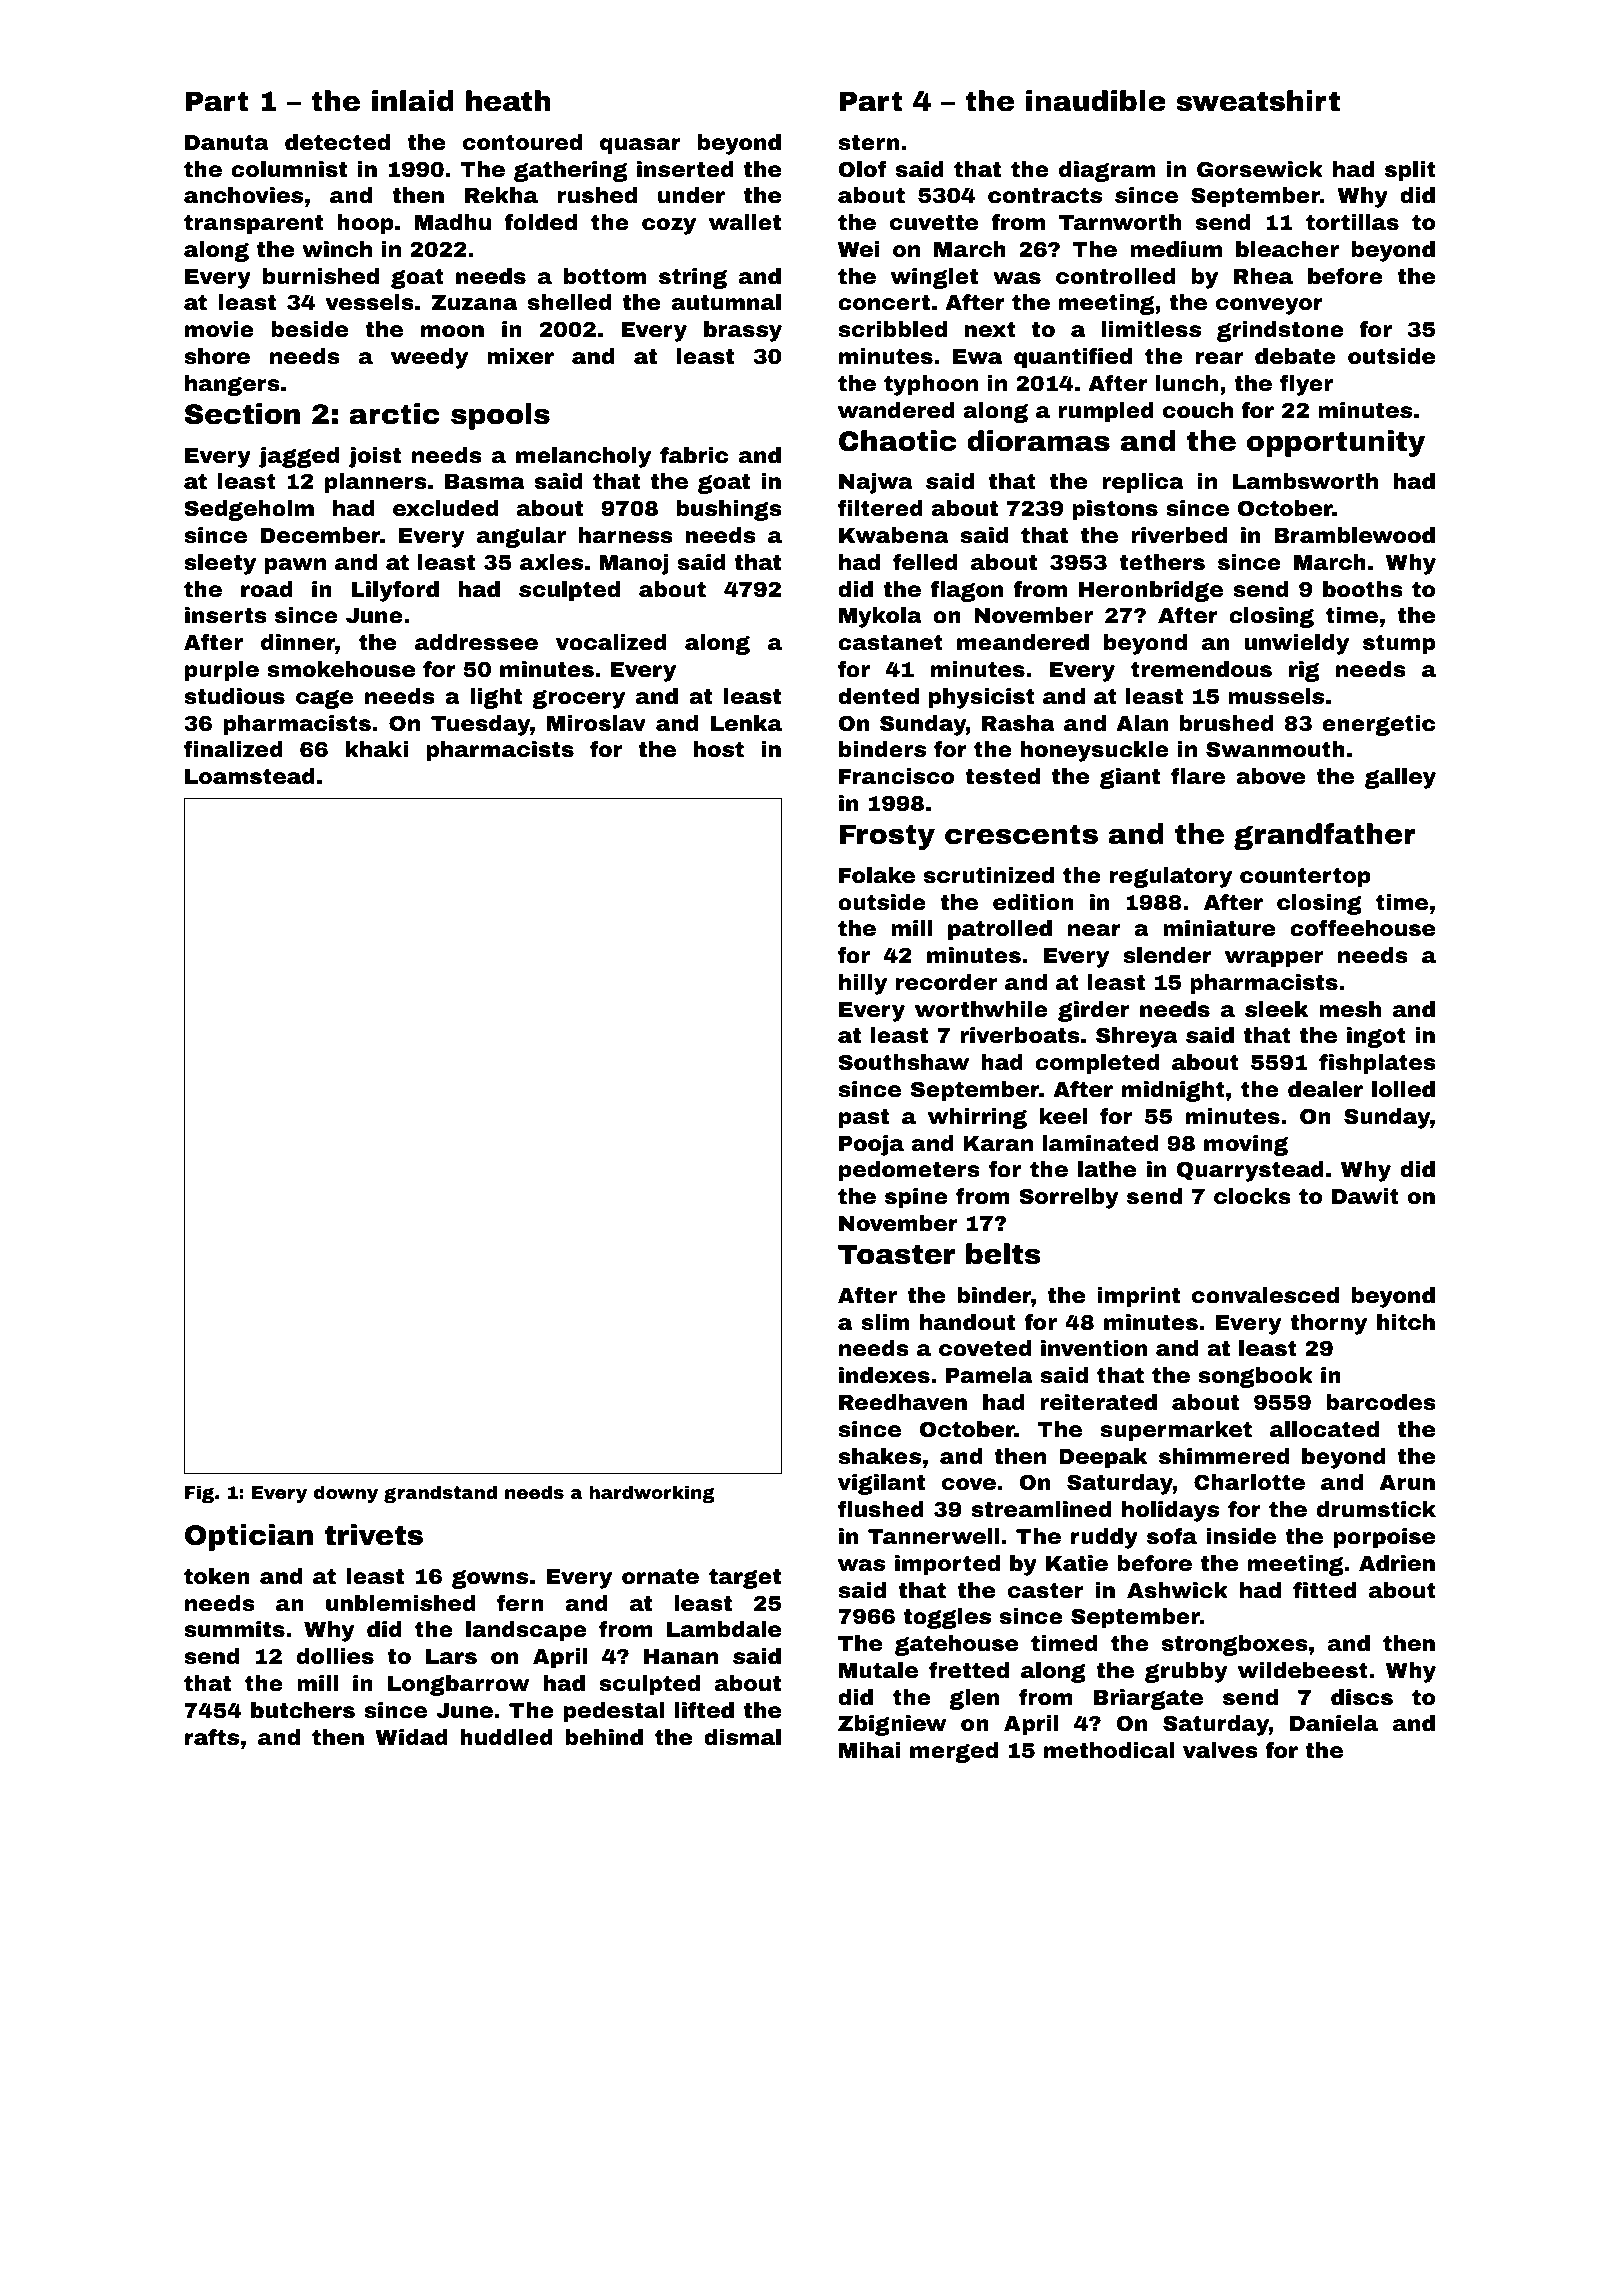 The image size is (1620, 2292). Describe the element at coordinates (640, 146) in the screenshot. I see `quasar` at that location.
